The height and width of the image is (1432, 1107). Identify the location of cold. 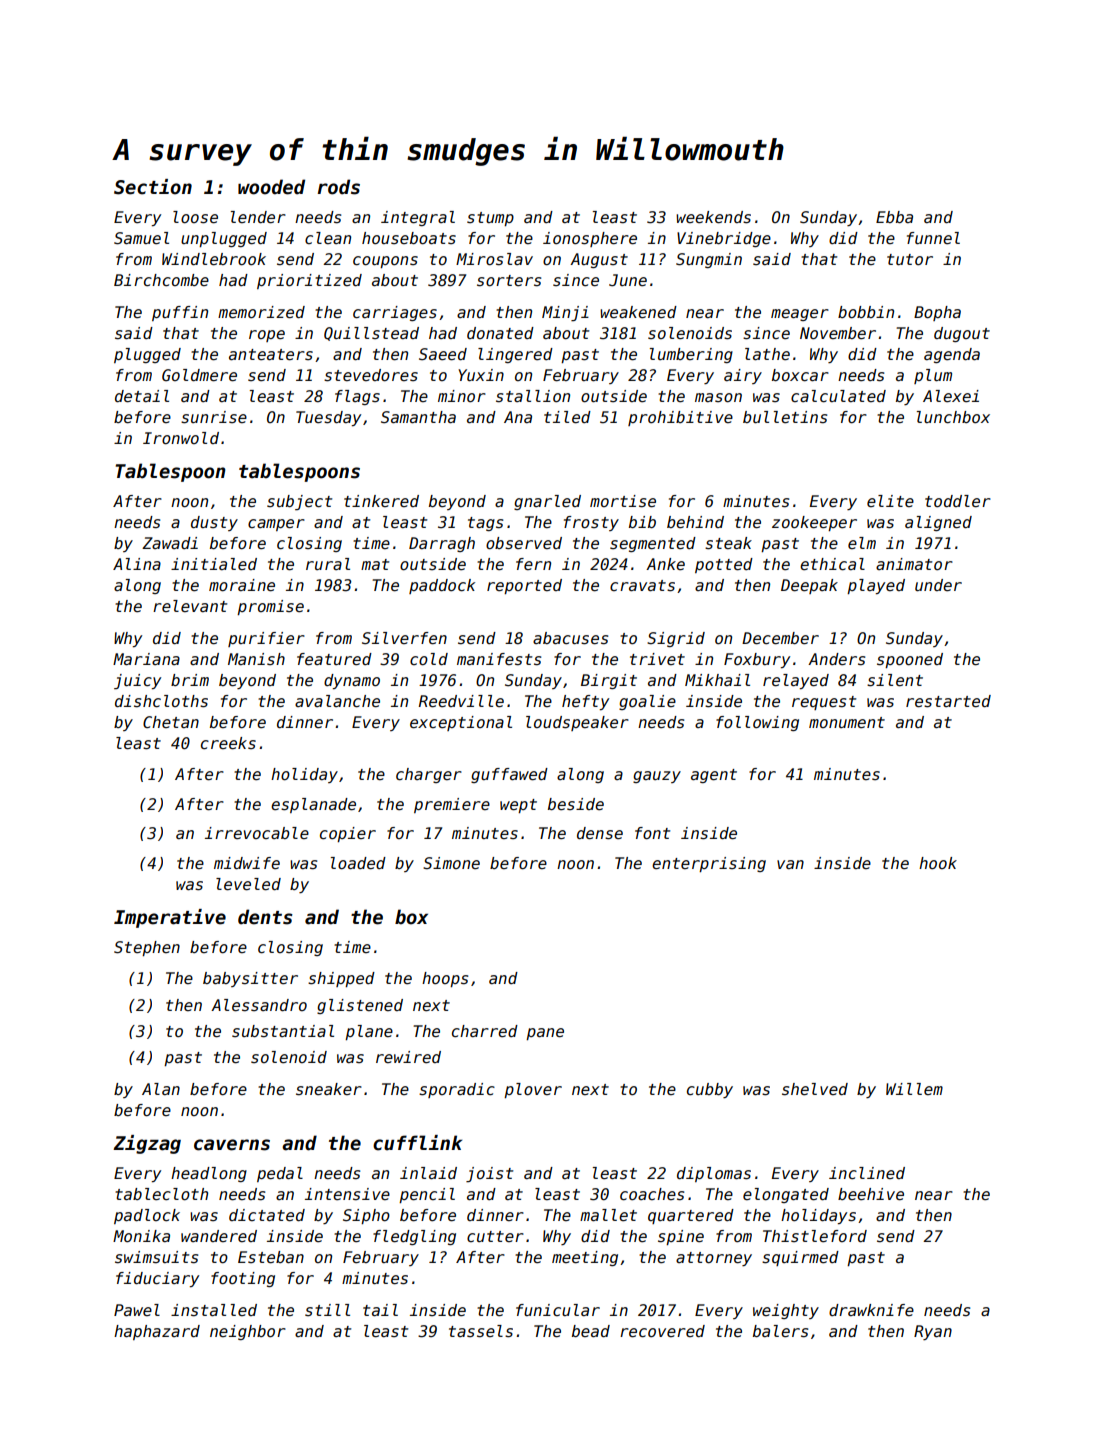
(429, 659).
